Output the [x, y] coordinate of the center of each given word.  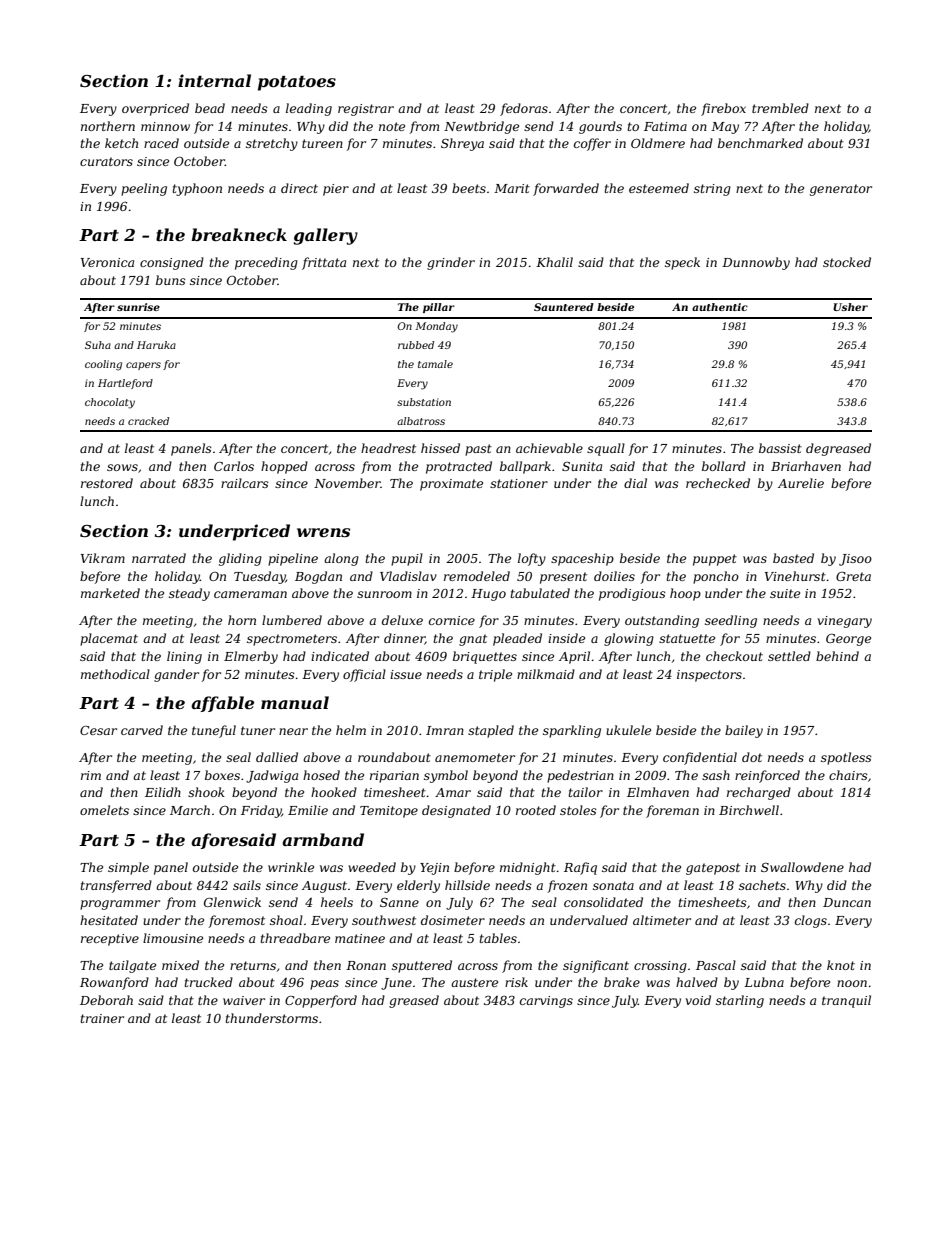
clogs [811, 921]
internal [214, 80]
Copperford [321, 1001]
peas [324, 985]
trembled [780, 108]
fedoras [524, 109]
